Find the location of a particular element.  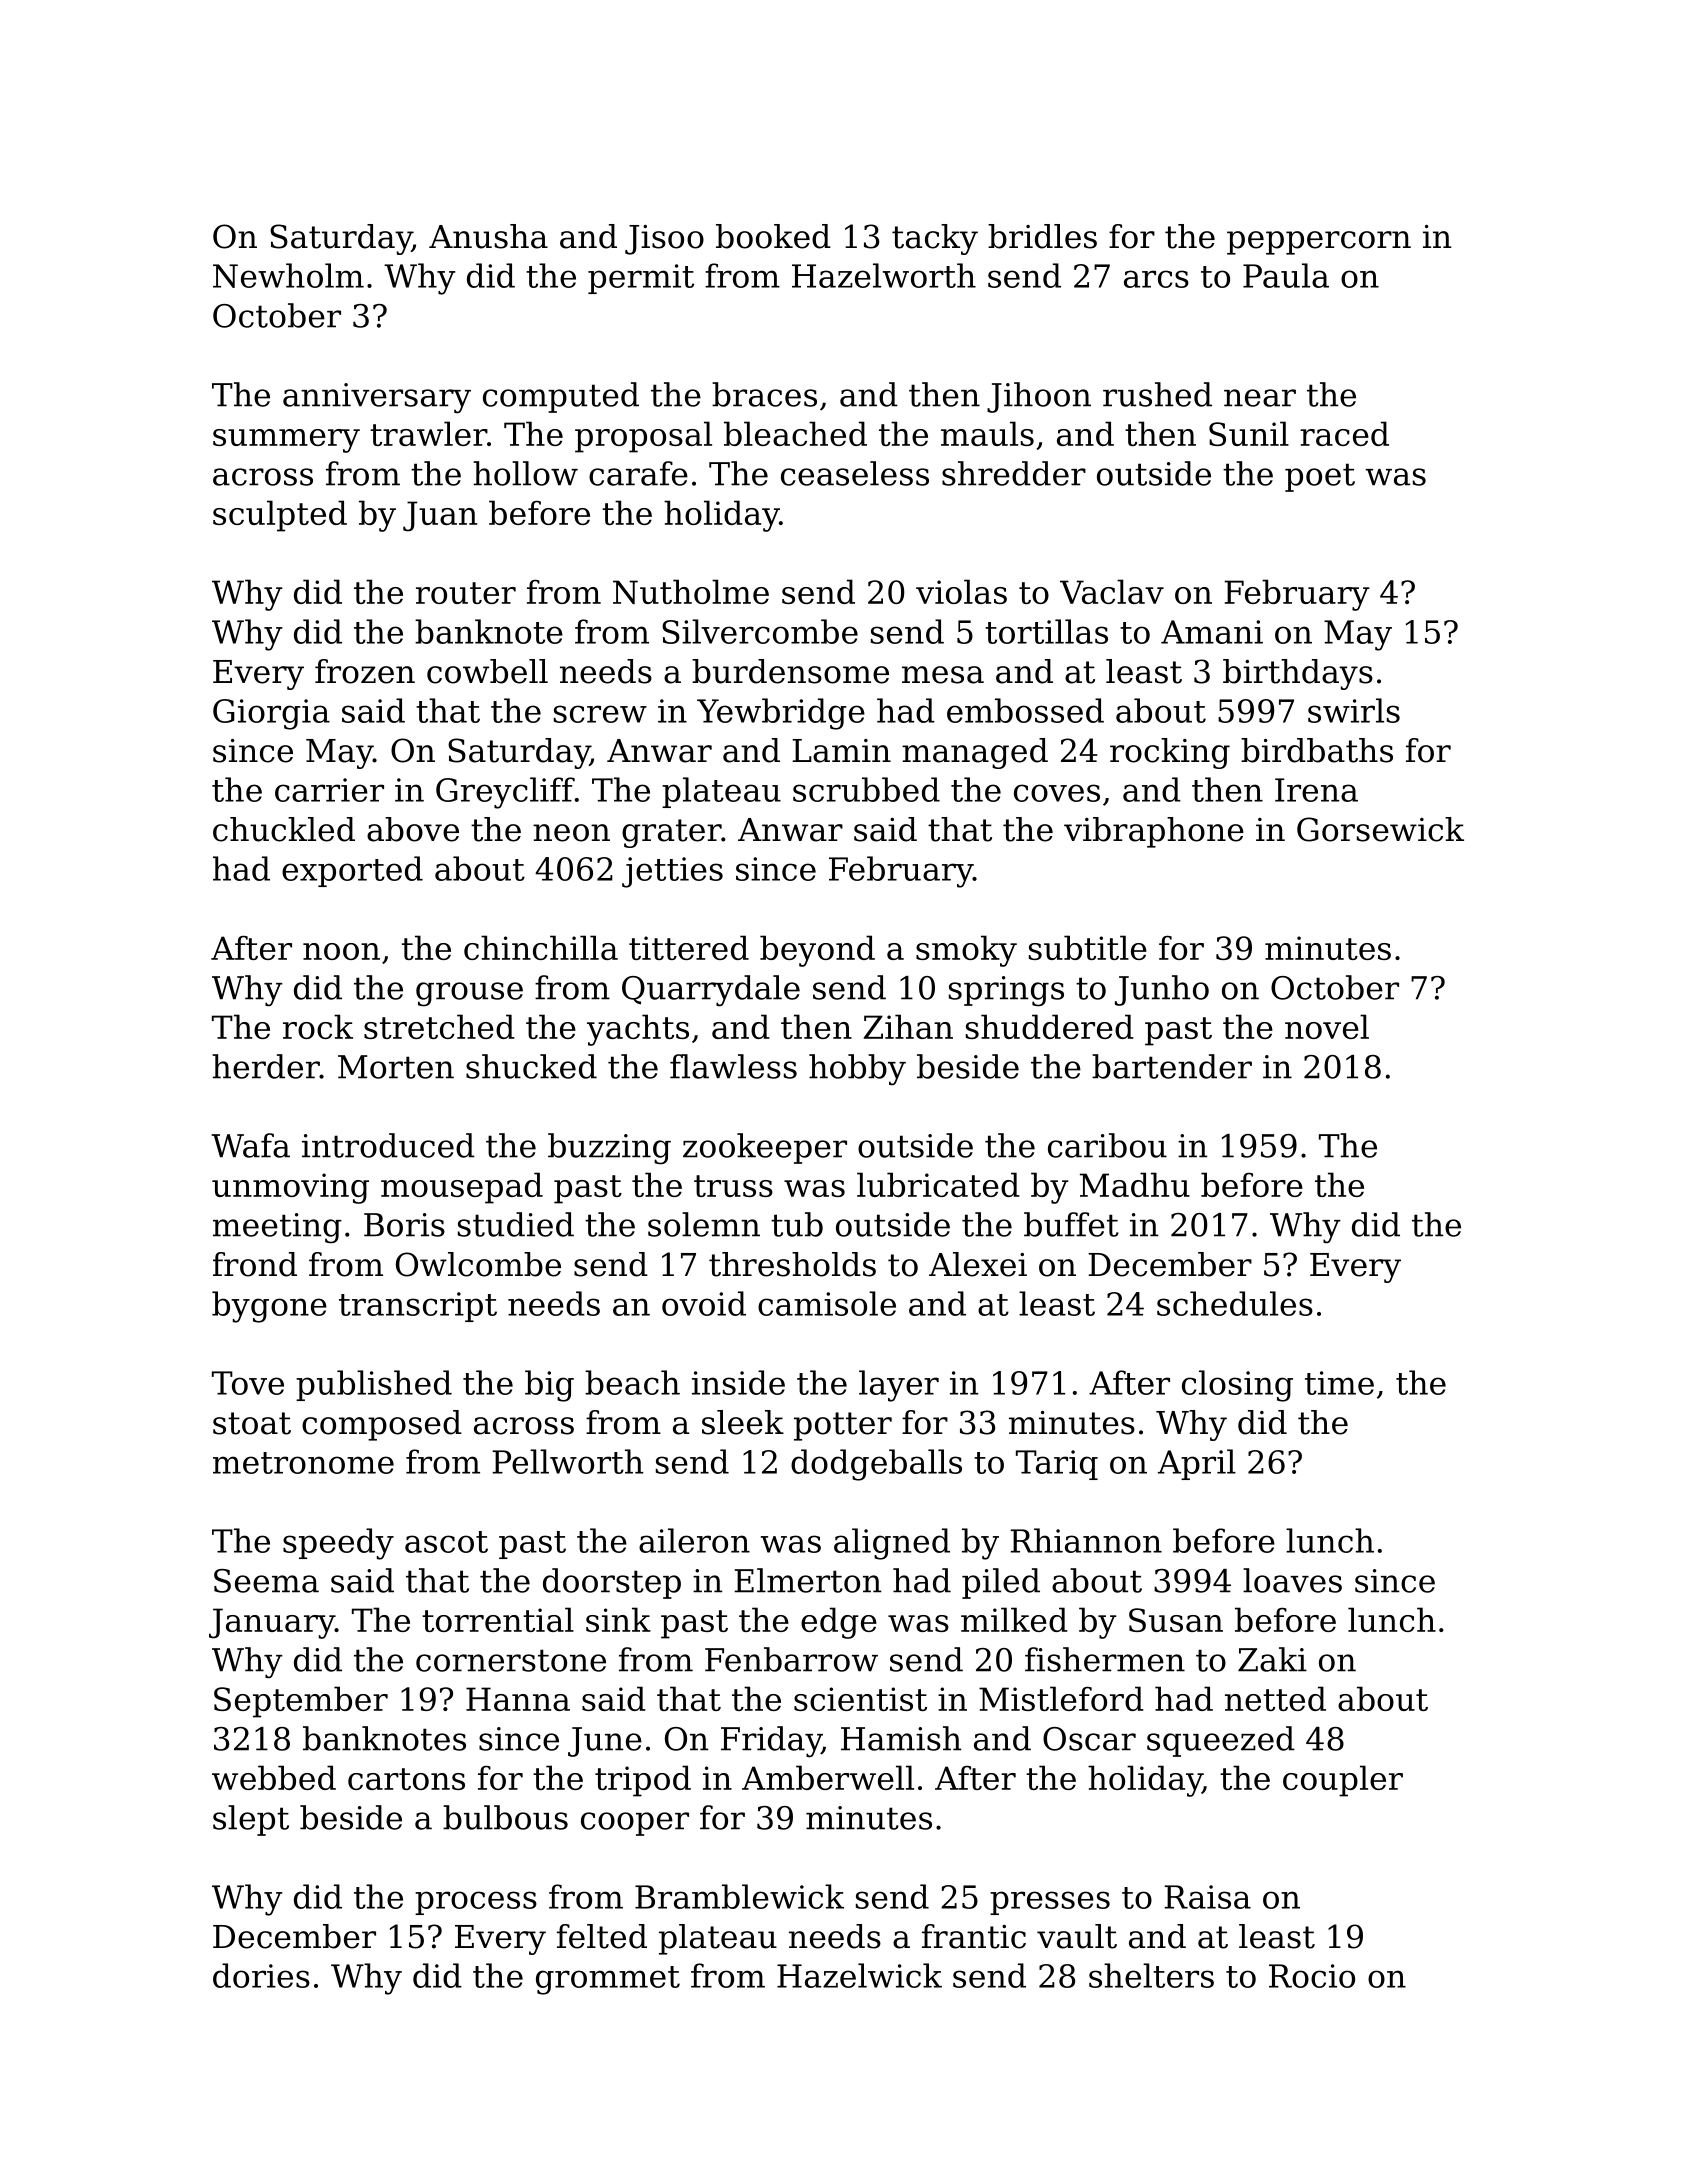

slept is located at coordinates (251, 1820).
